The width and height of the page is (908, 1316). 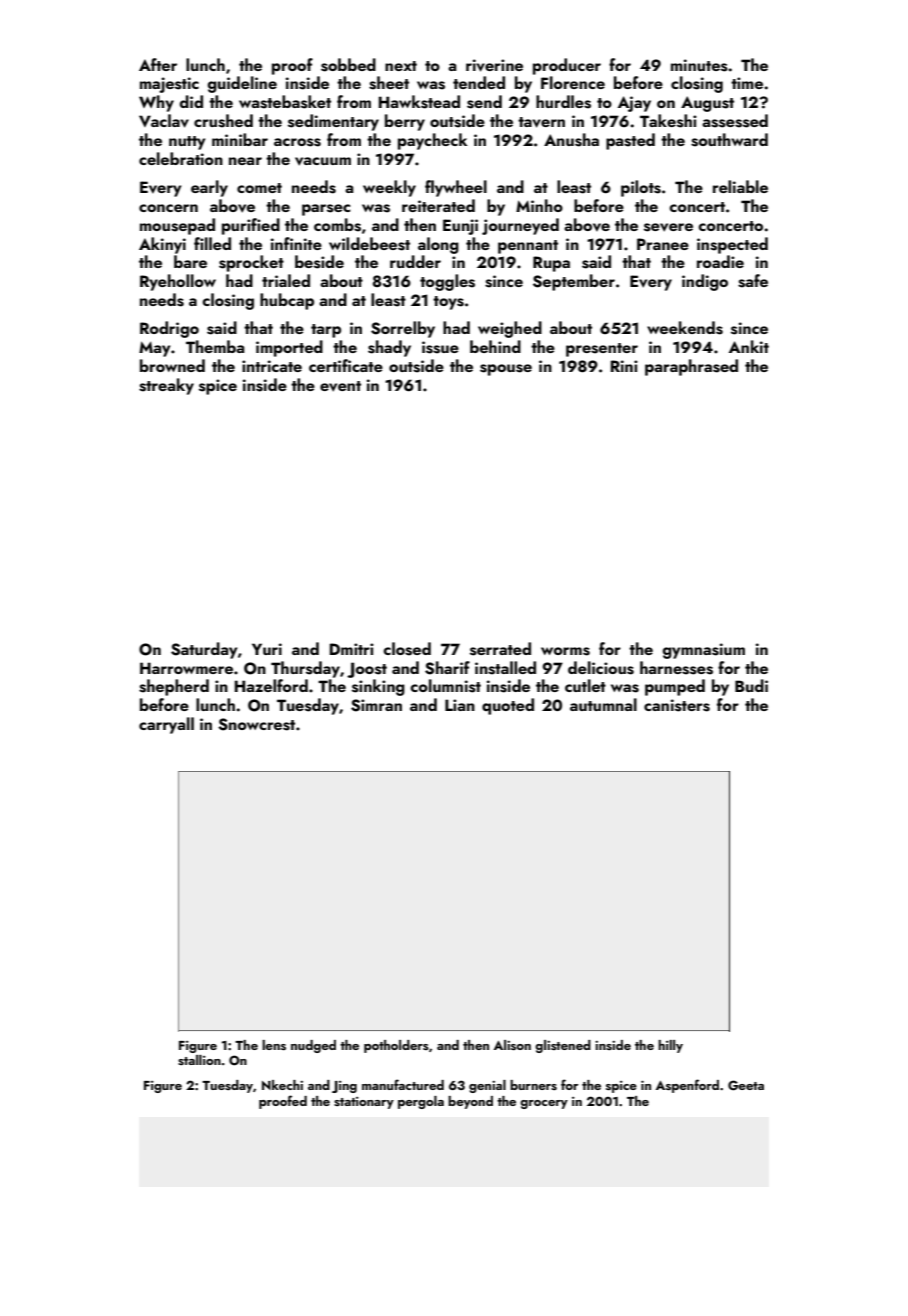 What do you see at coordinates (432, 141) in the page?
I see `paycheck` at bounding box center [432, 141].
